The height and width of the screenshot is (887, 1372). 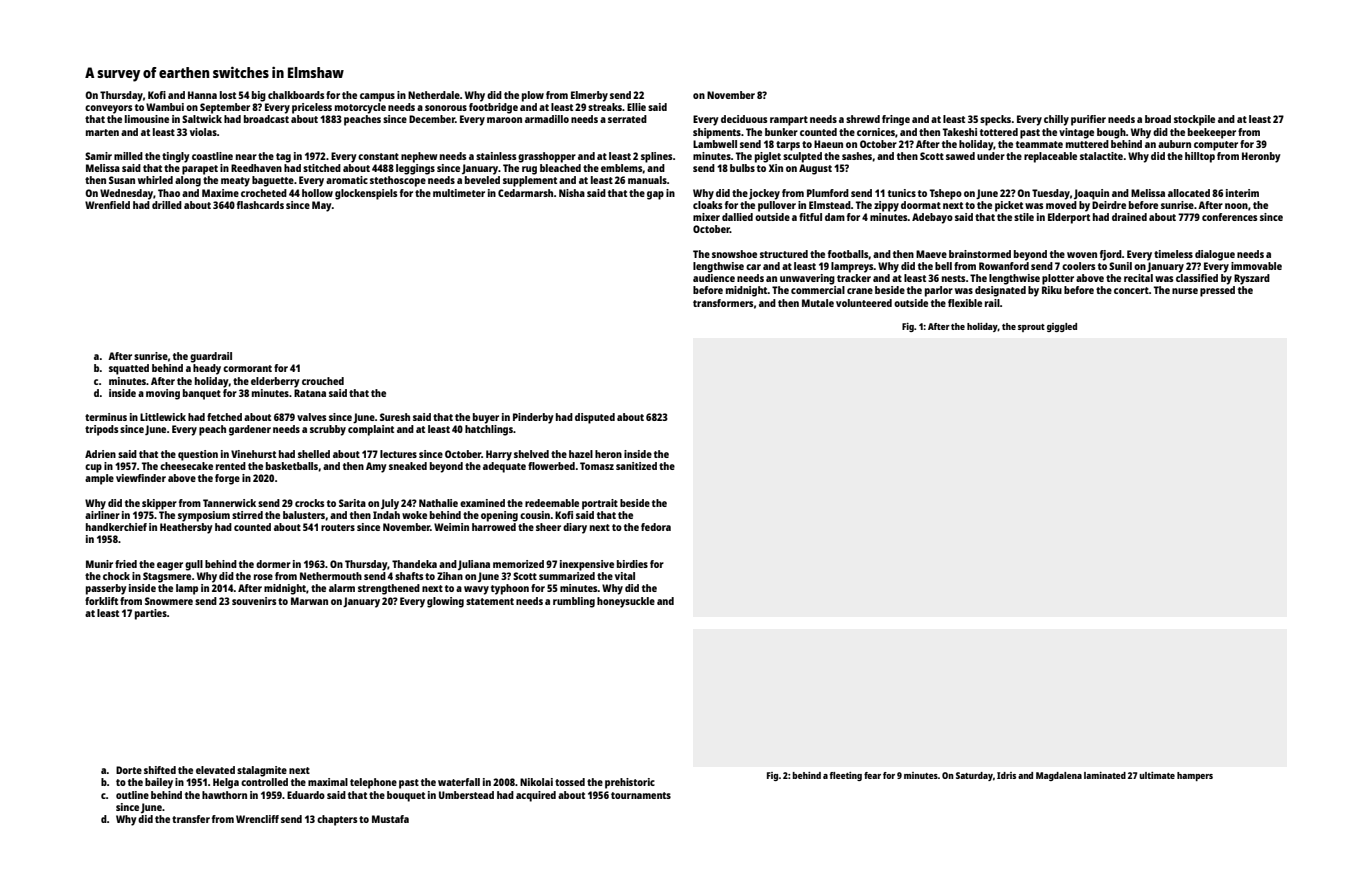 What do you see at coordinates (1101, 156) in the screenshot?
I see `stalactite` at bounding box center [1101, 156].
